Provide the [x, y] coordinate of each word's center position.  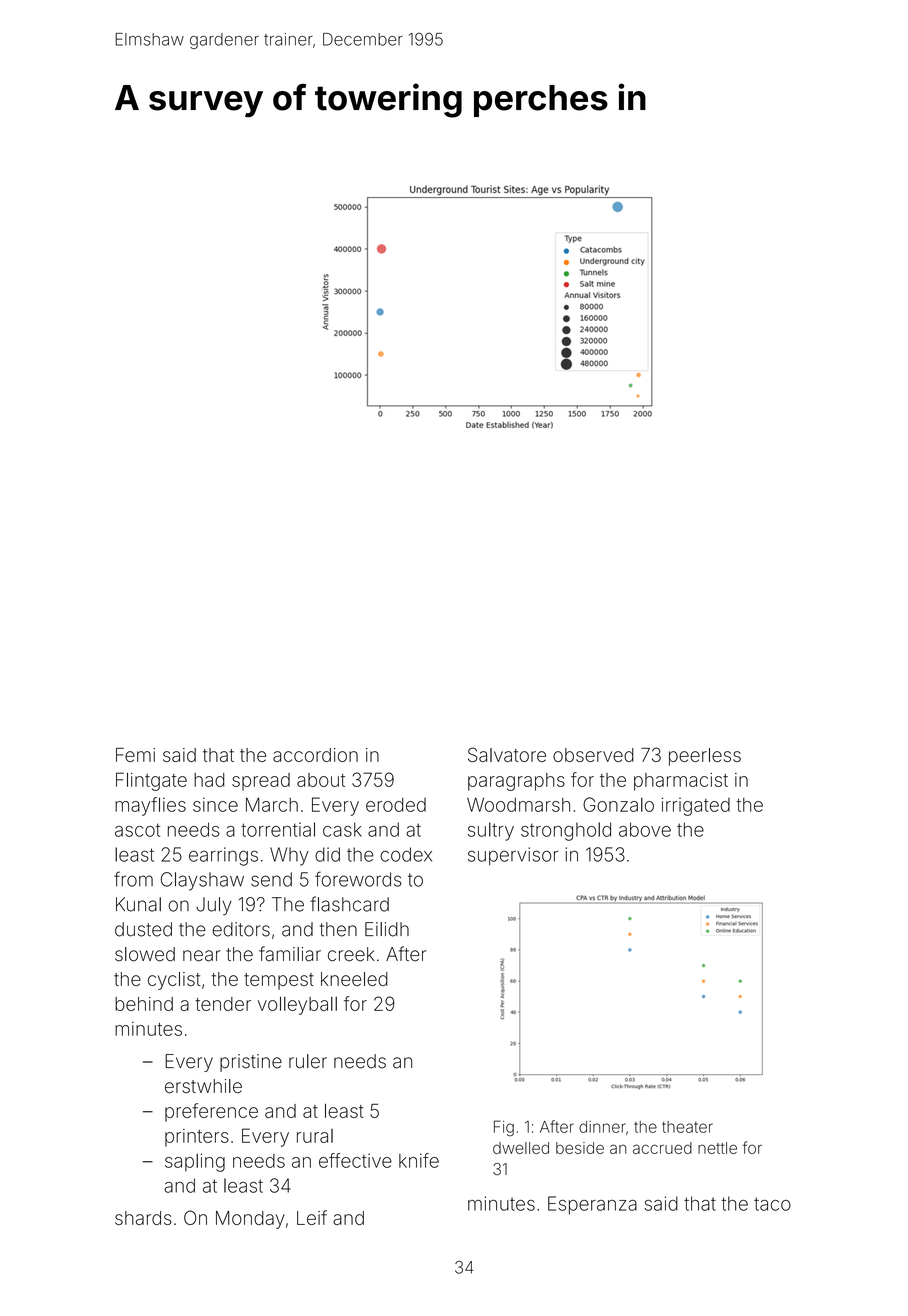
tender [223, 1004]
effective [355, 1160]
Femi [135, 755]
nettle [717, 1148]
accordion [315, 755]
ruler [308, 1061]
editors [241, 929]
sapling [195, 1162]
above [645, 829]
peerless [705, 757]
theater [687, 1127]
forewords [358, 879]
